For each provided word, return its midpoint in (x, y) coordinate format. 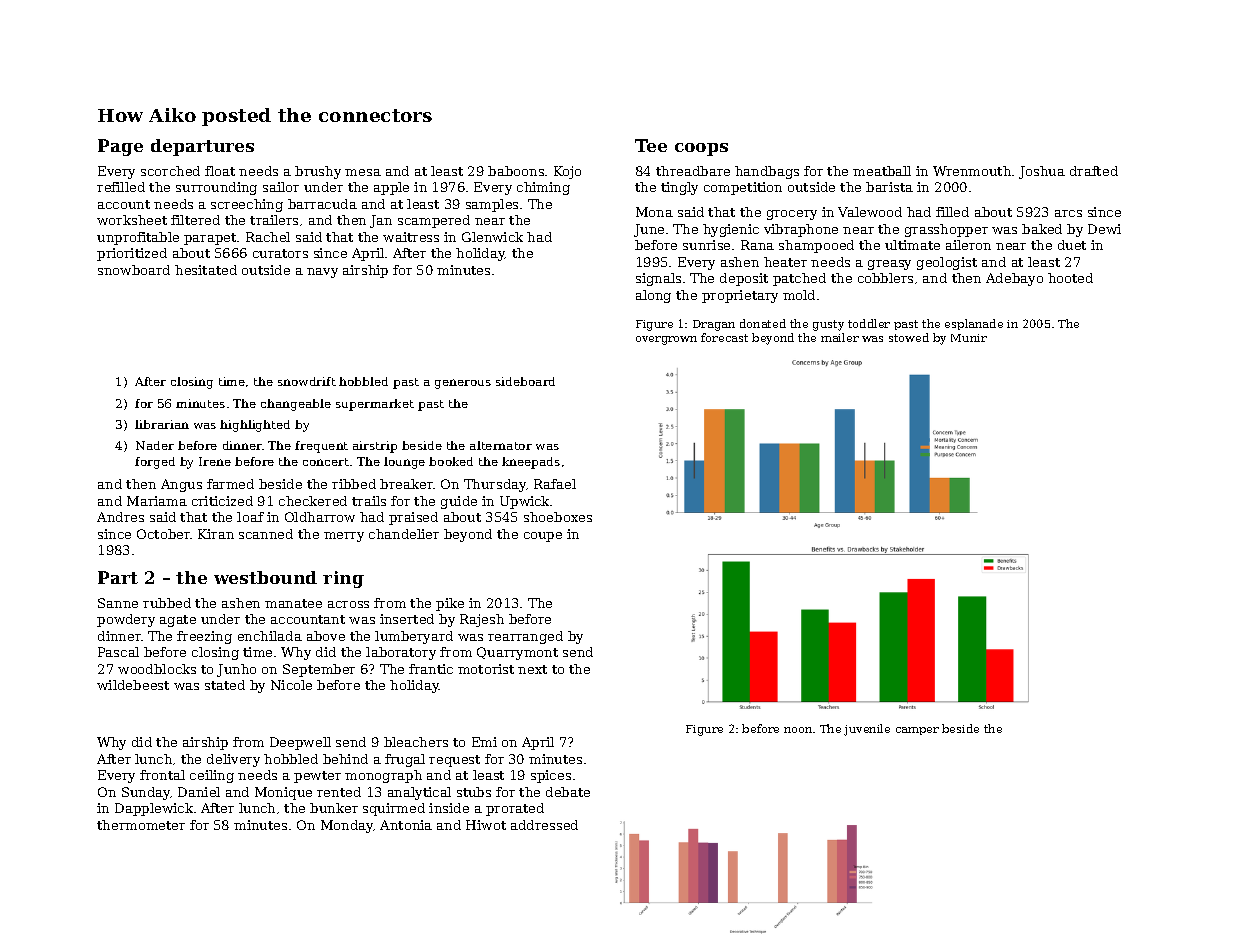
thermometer (141, 825)
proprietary (740, 296)
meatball (882, 171)
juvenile (867, 730)
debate (568, 792)
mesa (363, 172)
